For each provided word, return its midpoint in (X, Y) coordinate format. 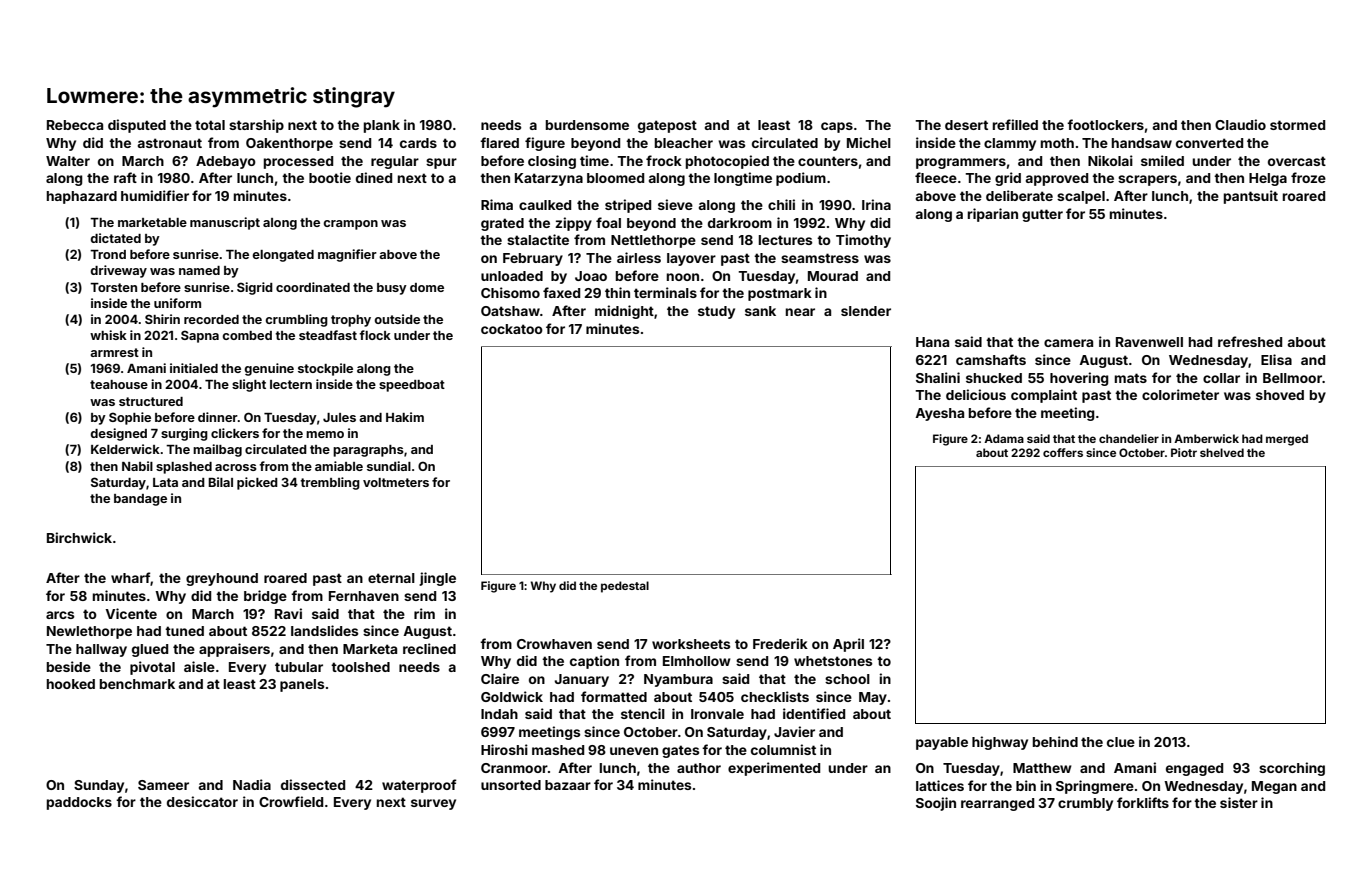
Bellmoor (1292, 378)
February (533, 259)
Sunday (99, 786)
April (848, 645)
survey (433, 804)
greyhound (222, 579)
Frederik (780, 643)
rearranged (997, 804)
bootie (330, 177)
